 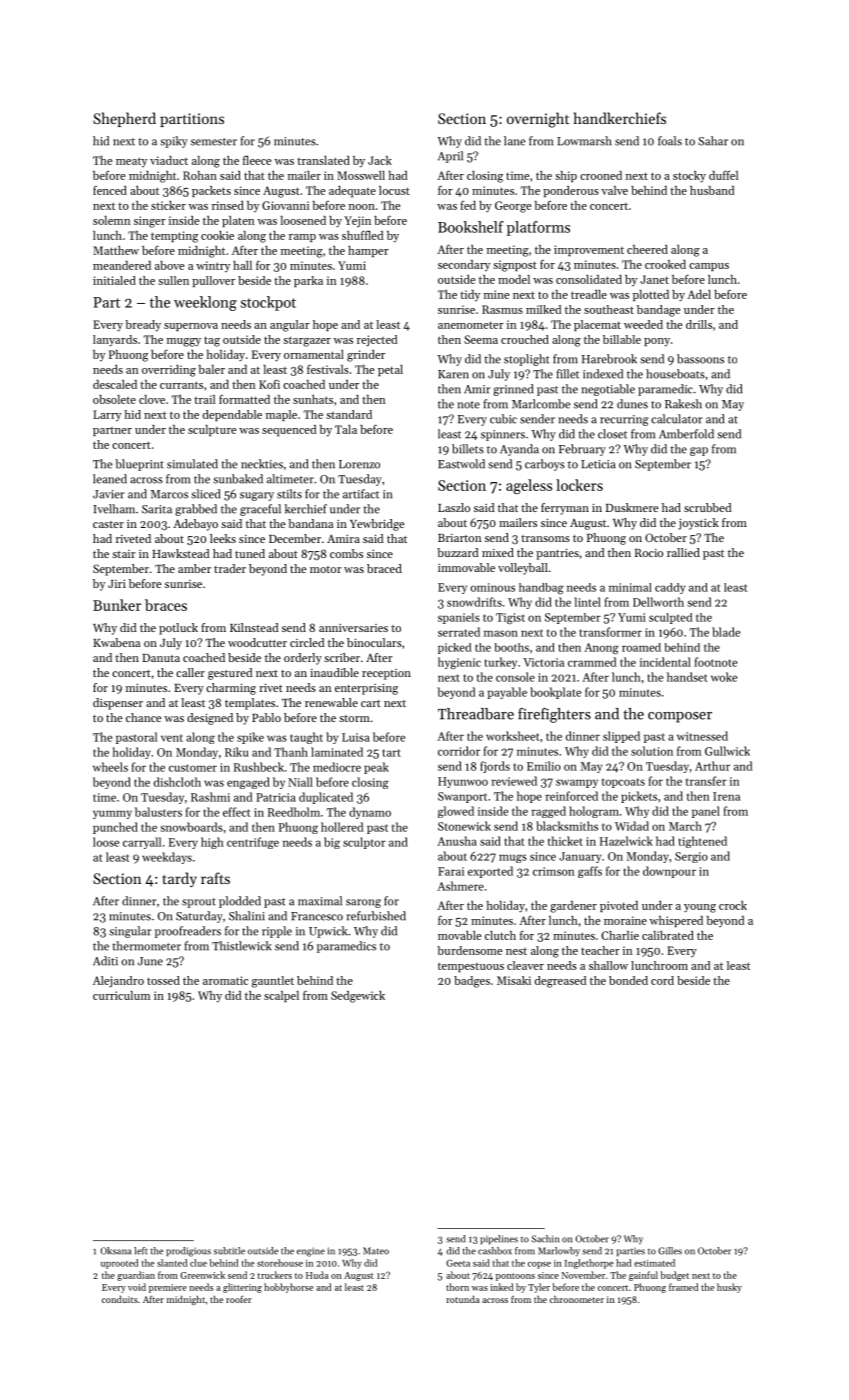 I want to click on handset, so click(x=687, y=677).
